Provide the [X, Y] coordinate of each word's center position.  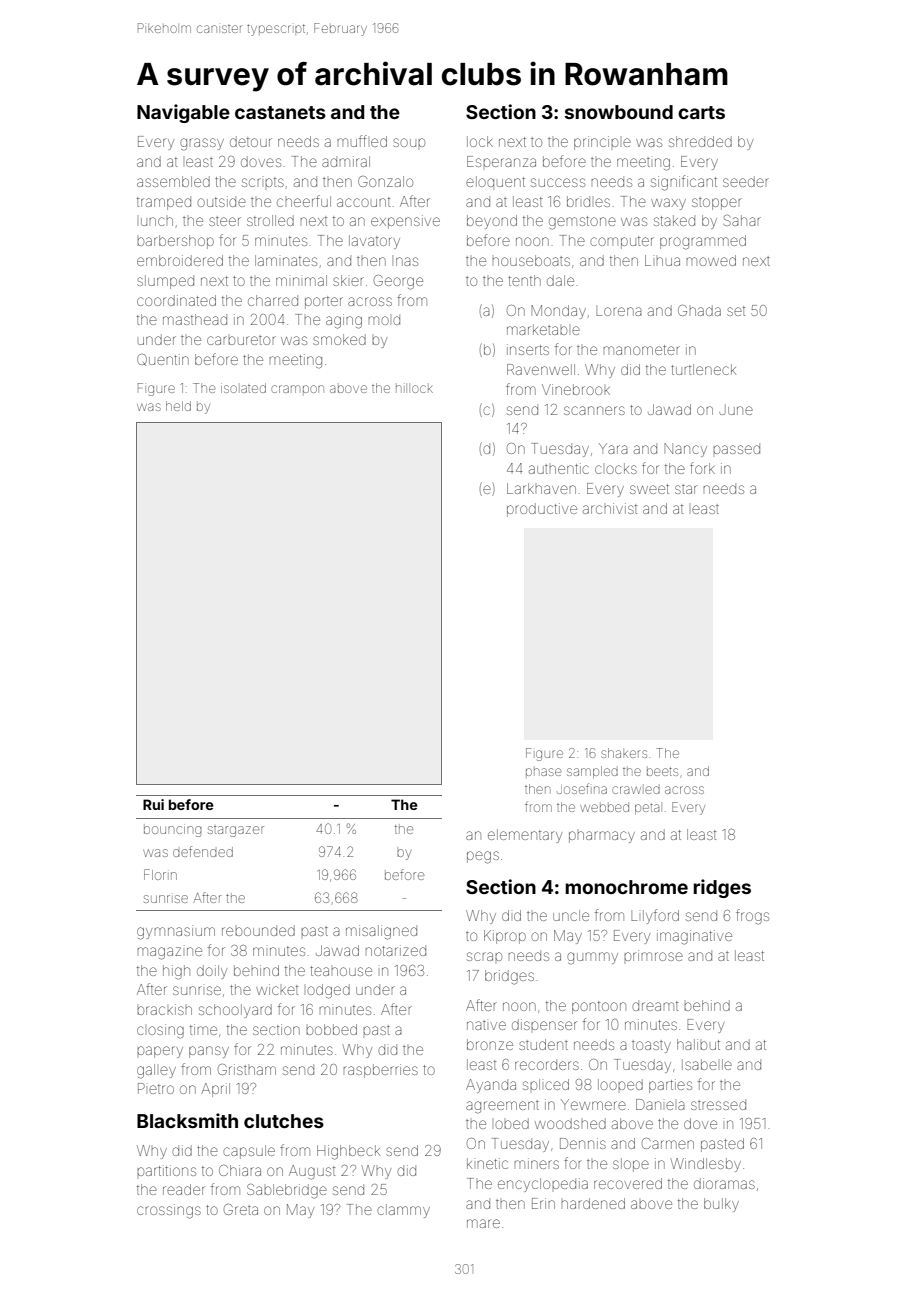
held [178, 406]
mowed [711, 260]
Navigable [183, 113]
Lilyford [655, 916]
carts [701, 112]
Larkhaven [541, 488]
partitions [166, 1170]
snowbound [619, 112]
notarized [395, 950]
